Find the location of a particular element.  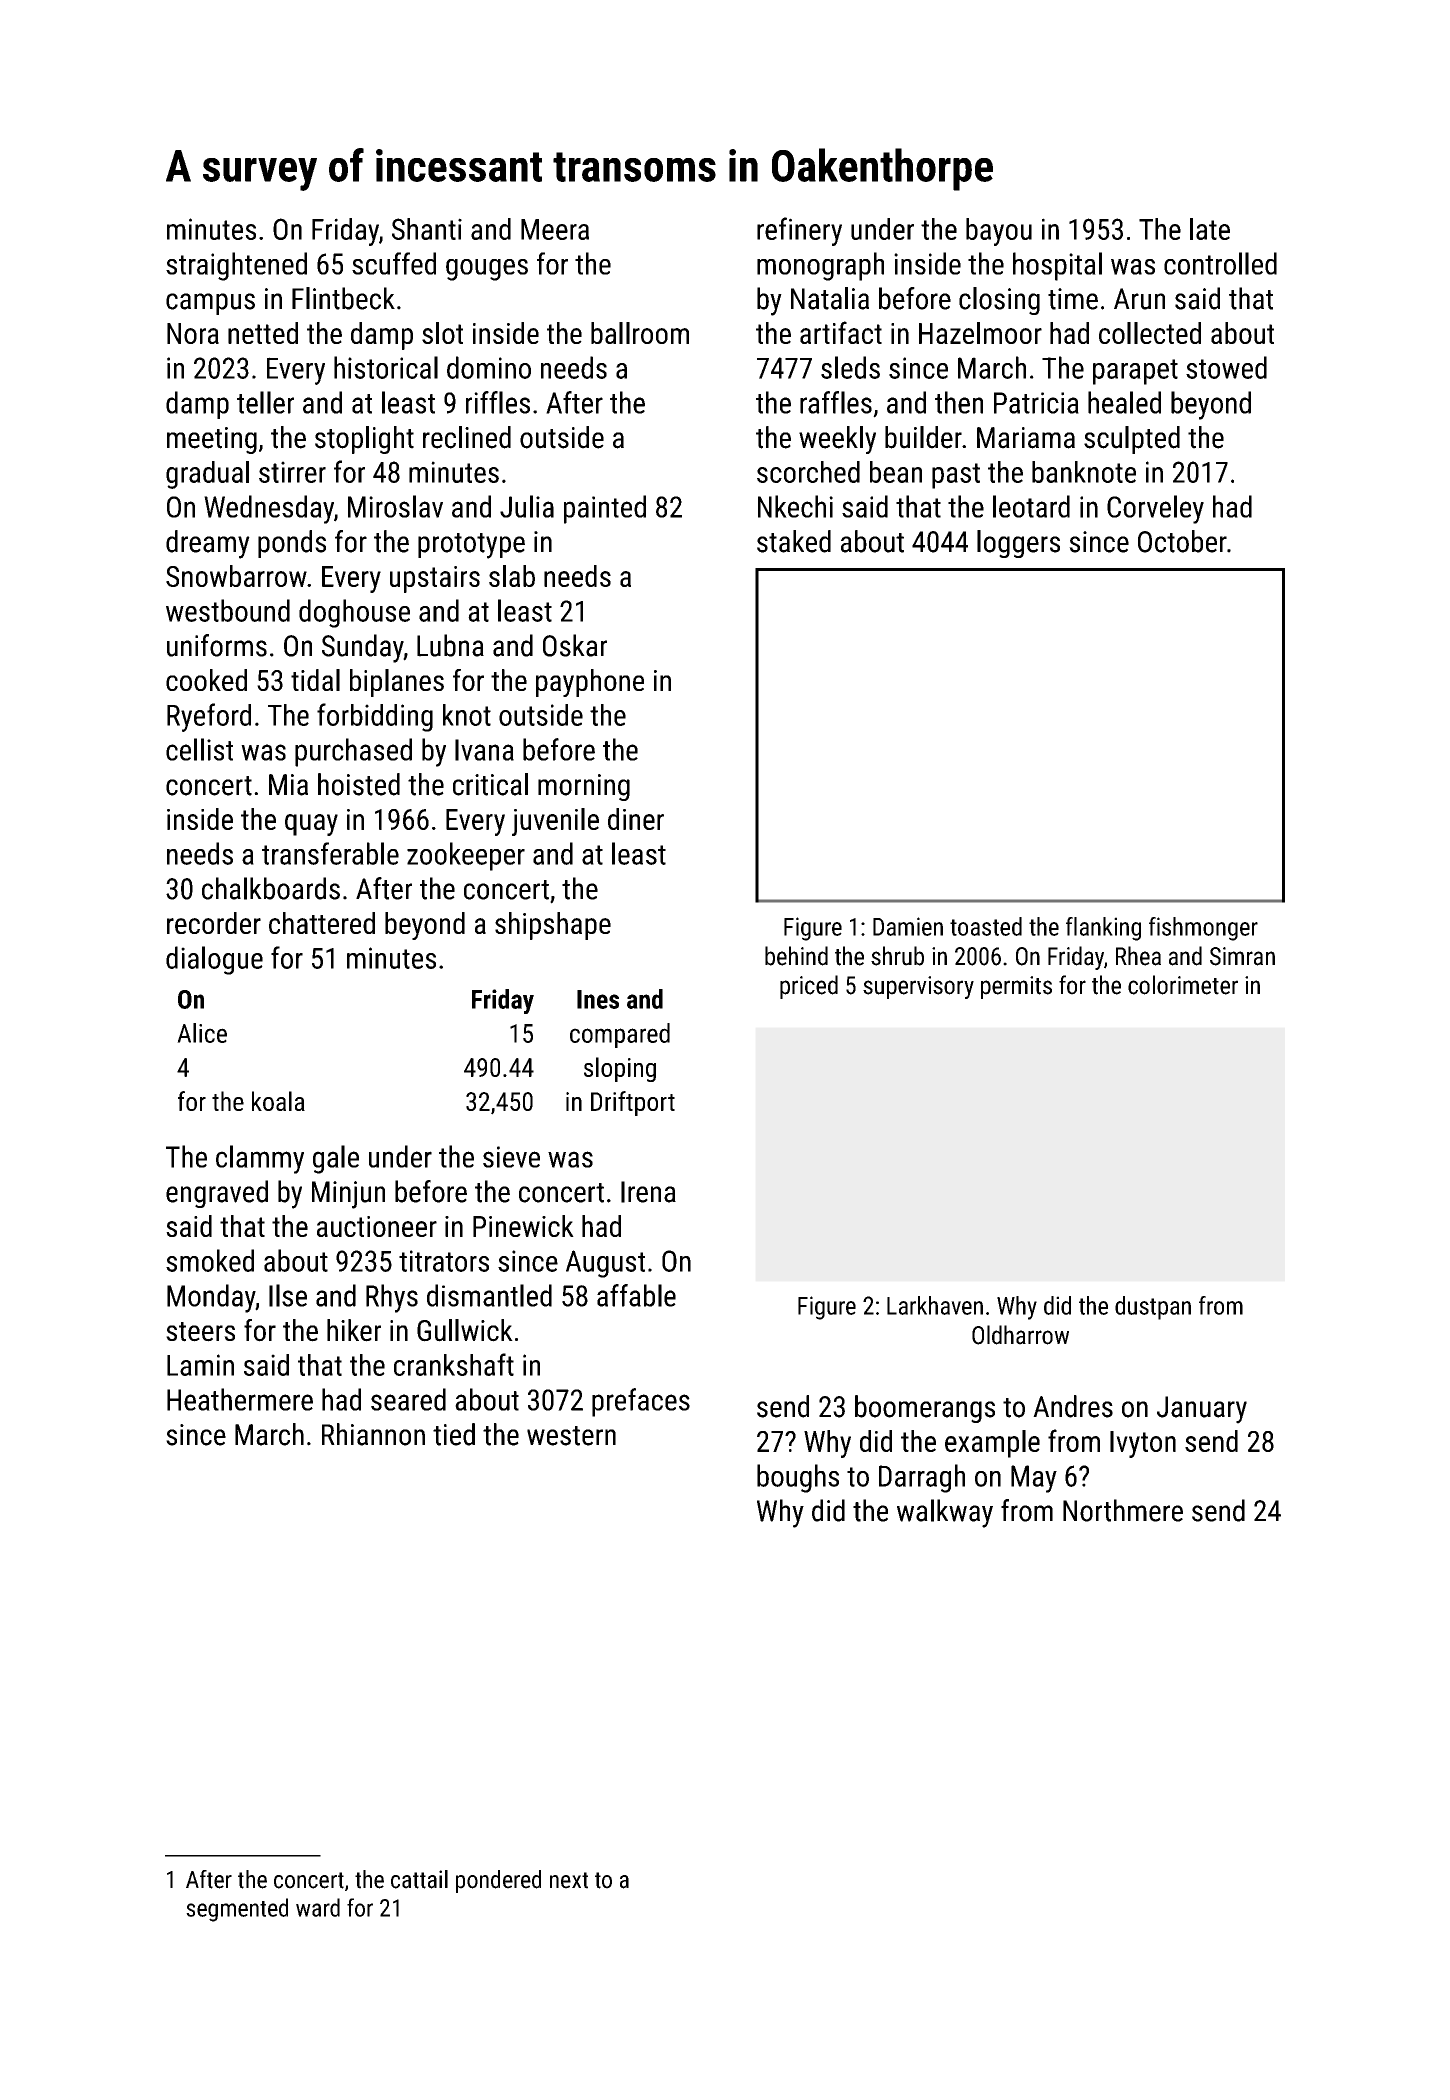

Heathermere is located at coordinates (240, 1399).
